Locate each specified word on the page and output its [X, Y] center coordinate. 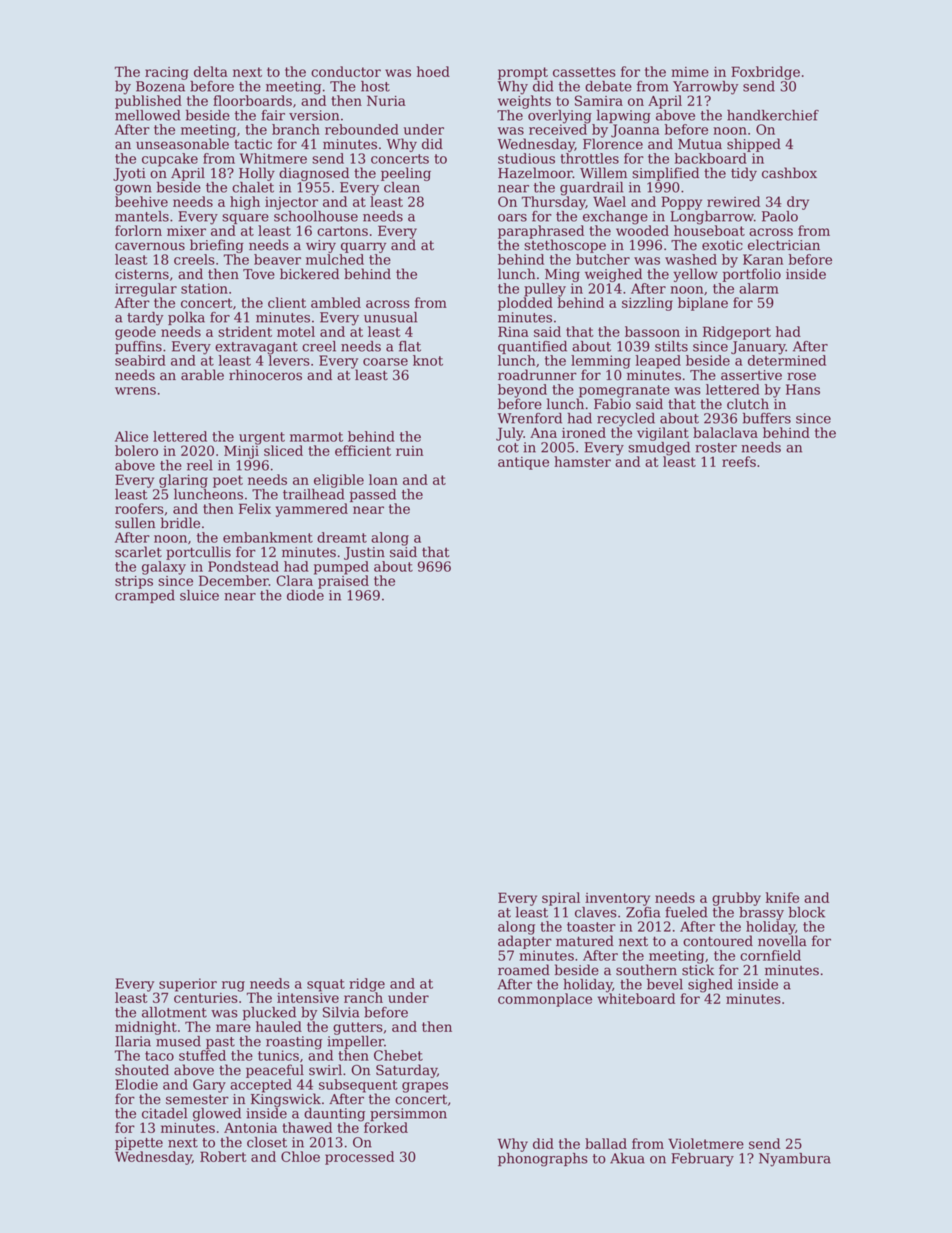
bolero [136, 450]
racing [166, 73]
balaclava [725, 432]
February [702, 1160]
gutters [358, 1028]
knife [782, 897]
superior [188, 985]
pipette [139, 1143]
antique [523, 463]
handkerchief [773, 115]
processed [359, 1158]
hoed [433, 71]
